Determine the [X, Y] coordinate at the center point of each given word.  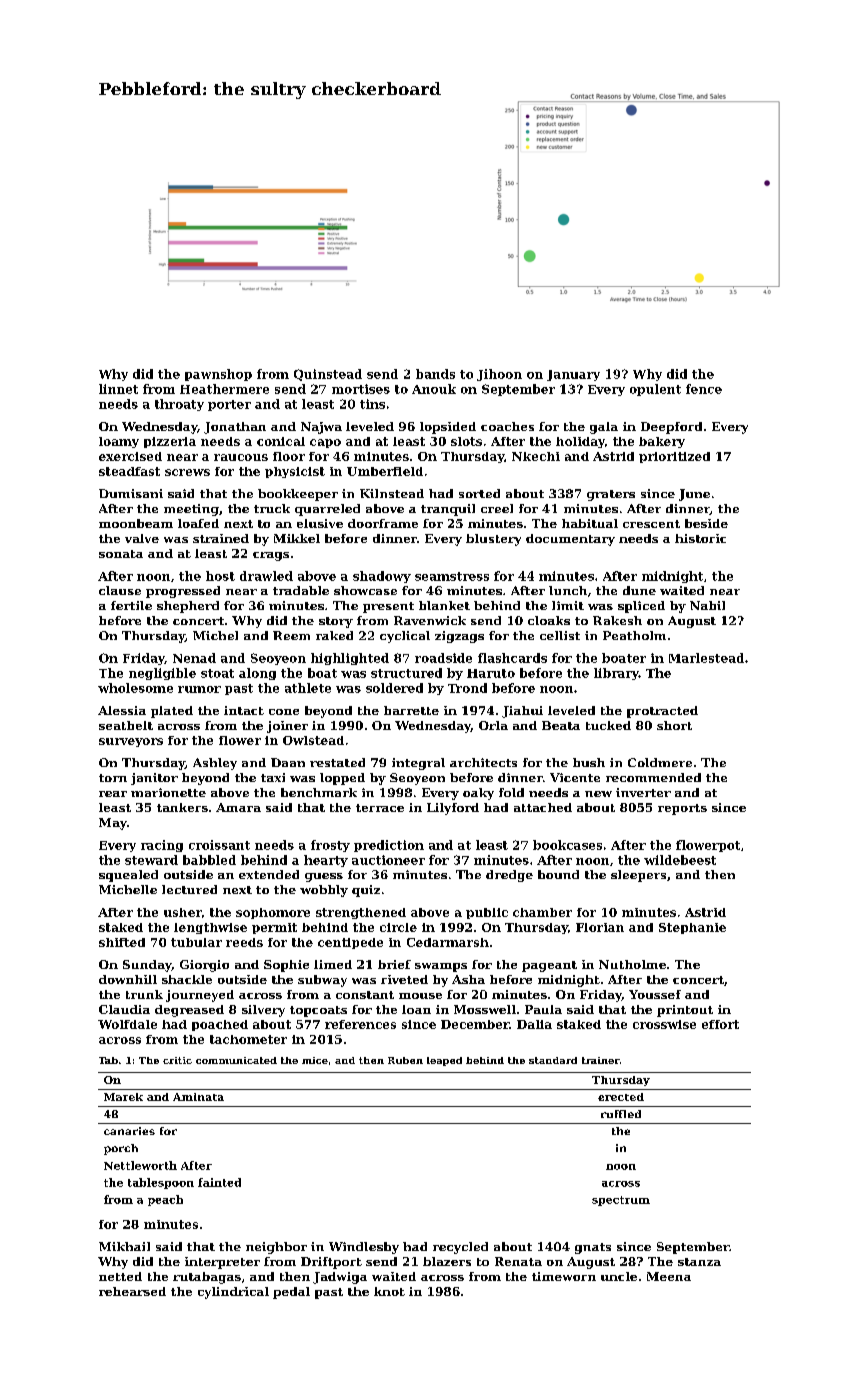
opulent [655, 390]
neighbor [276, 1248]
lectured [189, 889]
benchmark [319, 792]
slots [466, 441]
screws [187, 472]
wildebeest [680, 860]
